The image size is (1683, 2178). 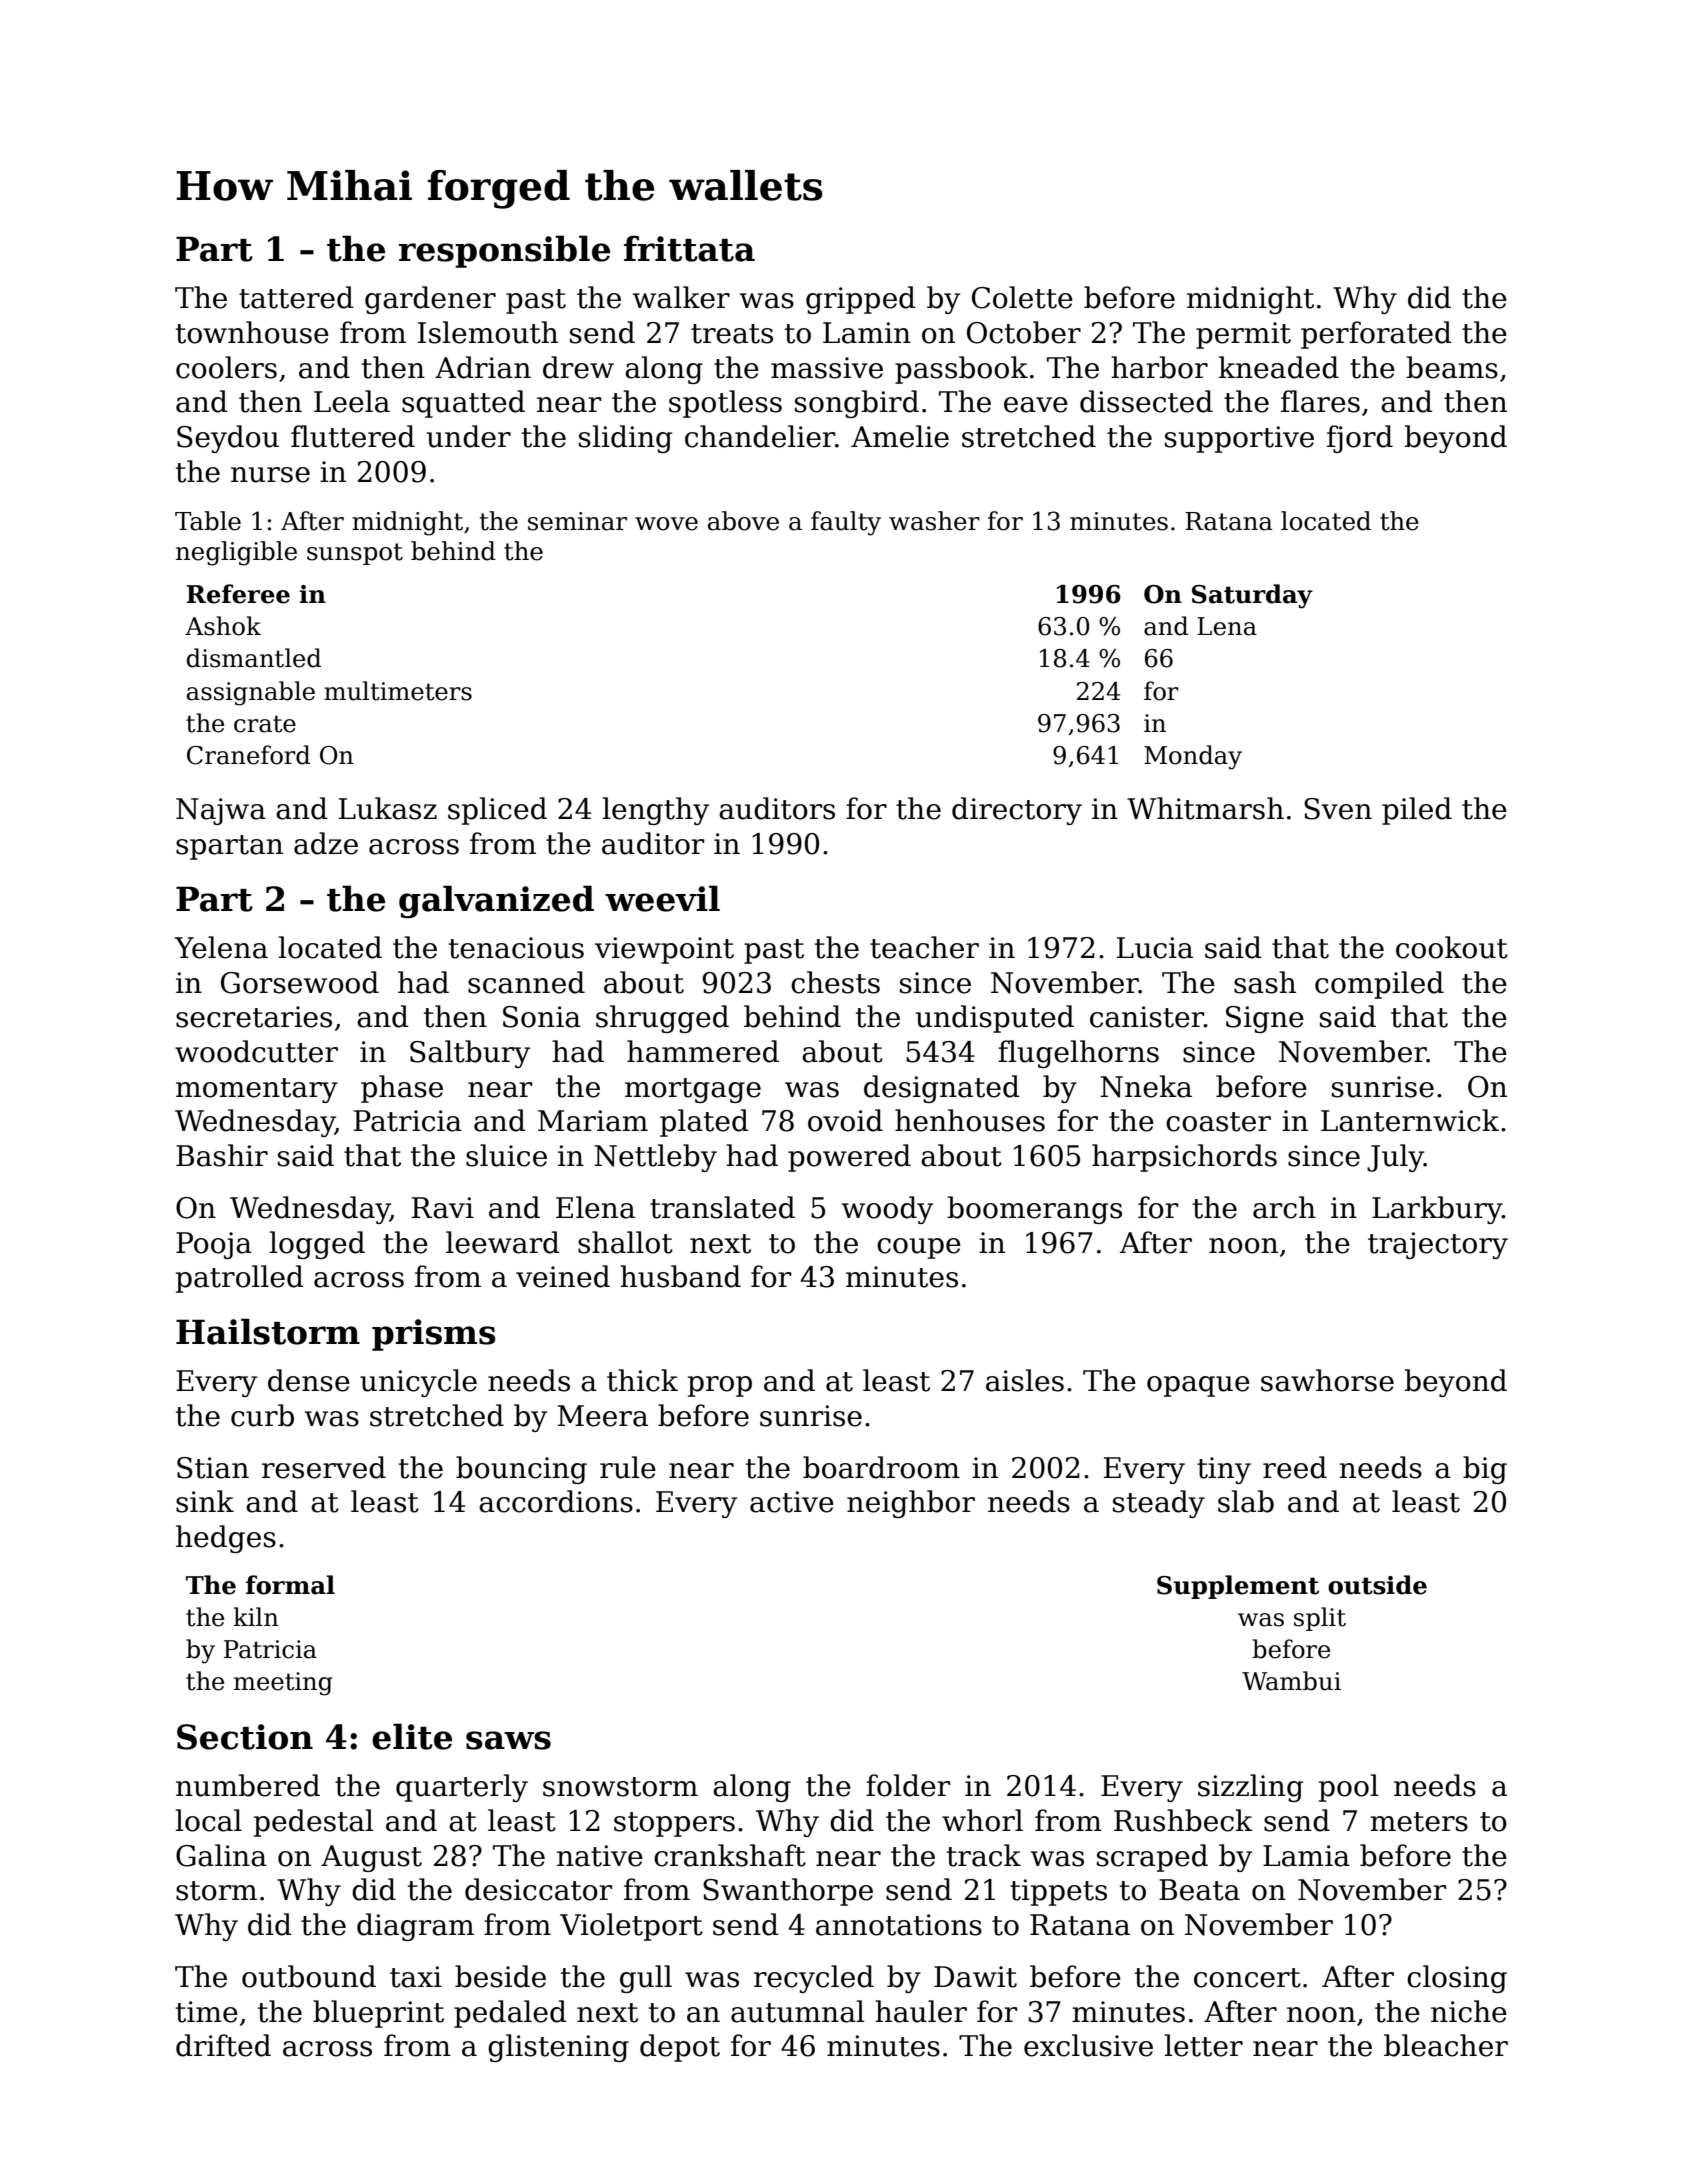 What do you see at coordinates (558, 2048) in the document?
I see `glistening` at bounding box center [558, 2048].
